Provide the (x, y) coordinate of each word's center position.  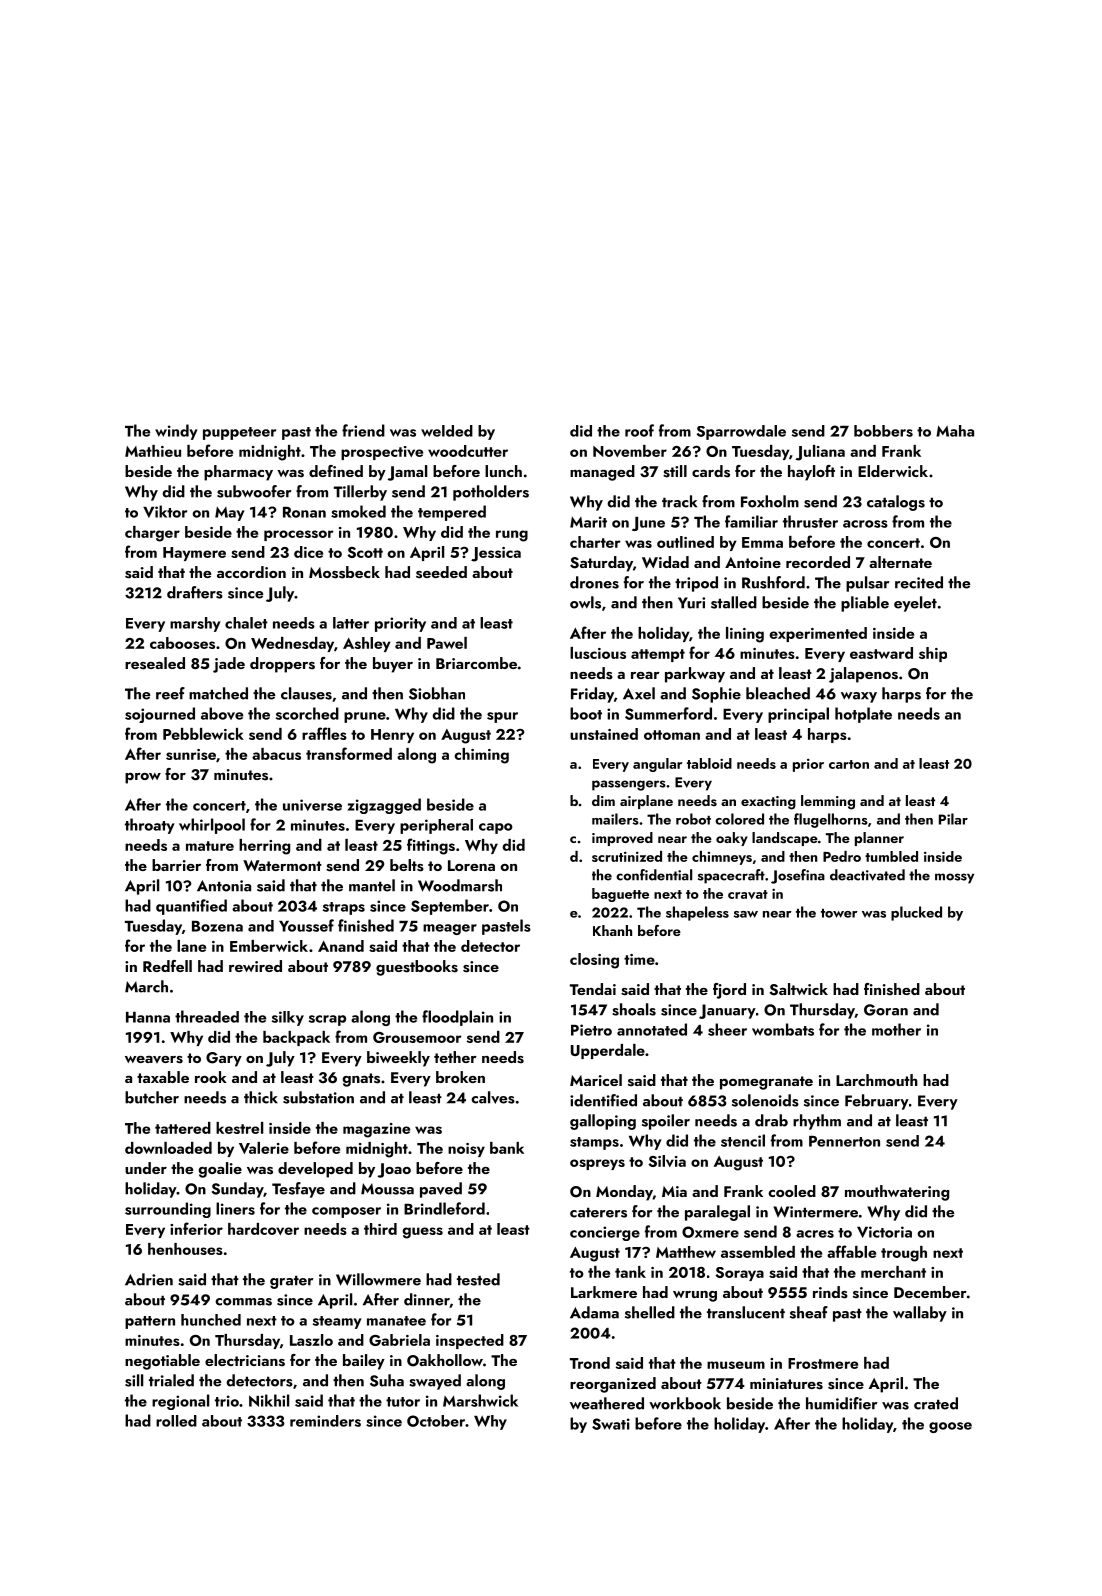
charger (152, 534)
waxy (859, 697)
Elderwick (893, 471)
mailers (615, 819)
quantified (191, 907)
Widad (665, 562)
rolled (176, 1421)
